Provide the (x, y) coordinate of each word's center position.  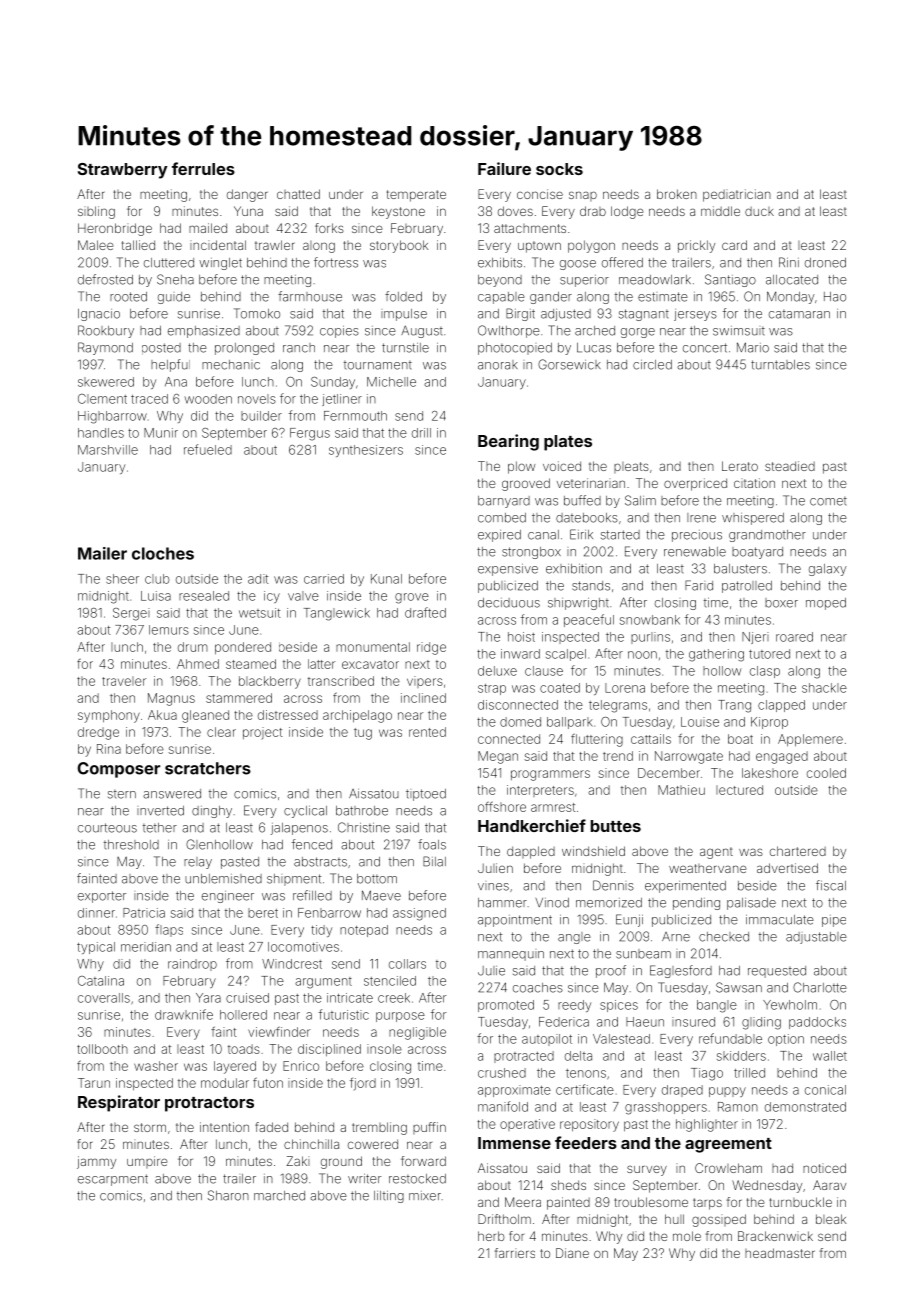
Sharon (228, 1195)
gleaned (205, 716)
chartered (798, 851)
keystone (398, 212)
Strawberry (122, 171)
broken (677, 194)
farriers (515, 1253)
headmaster (780, 1253)
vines (493, 887)
